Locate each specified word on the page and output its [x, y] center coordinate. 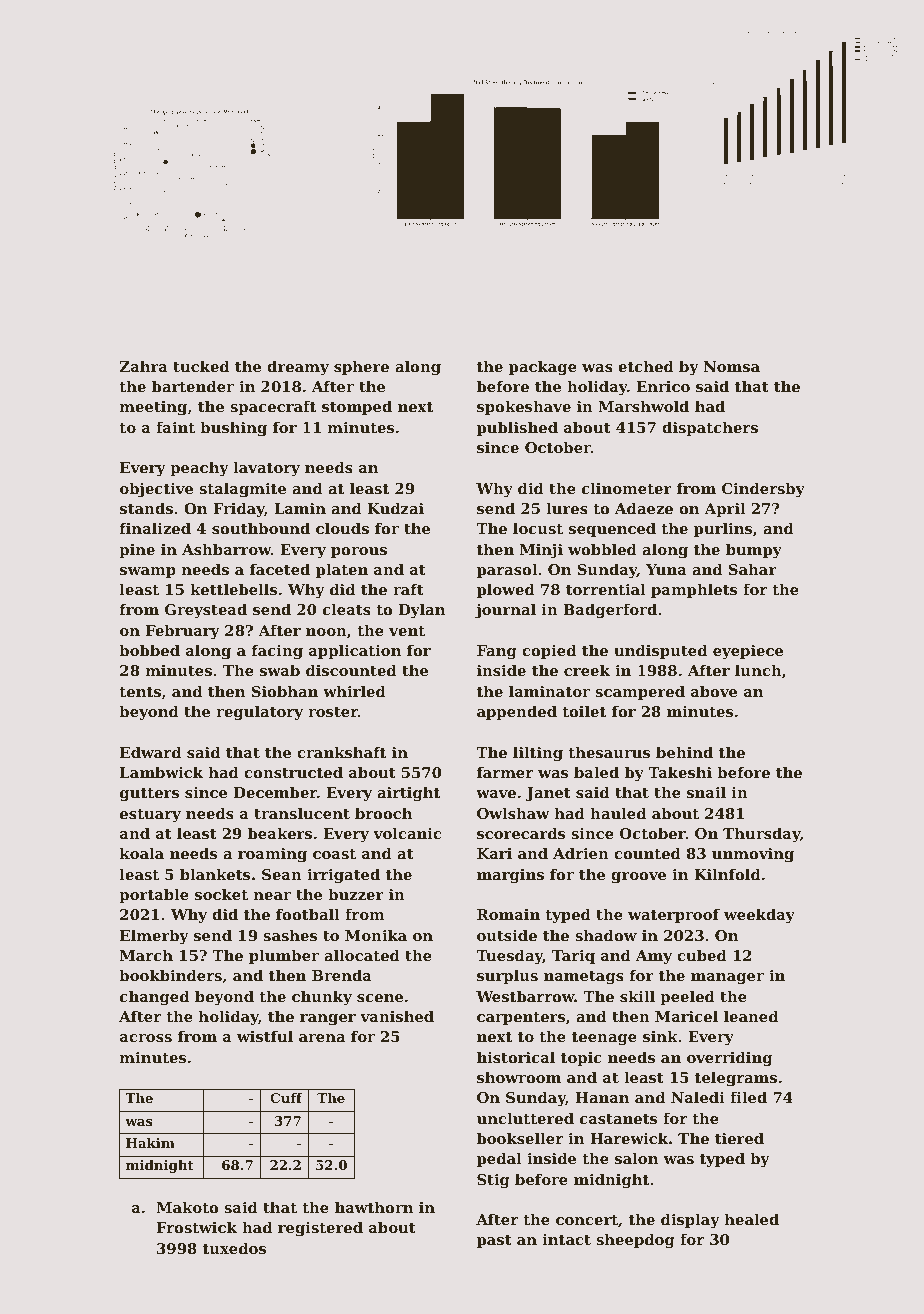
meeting [153, 408]
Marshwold [643, 406]
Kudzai [395, 508]
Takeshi [680, 772]
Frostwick [196, 1227]
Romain [508, 914]
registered [320, 1229]
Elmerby [154, 937]
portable [154, 895]
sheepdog [635, 1241]
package [543, 368]
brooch [383, 813]
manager [727, 979]
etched [646, 366]
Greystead [206, 611]
